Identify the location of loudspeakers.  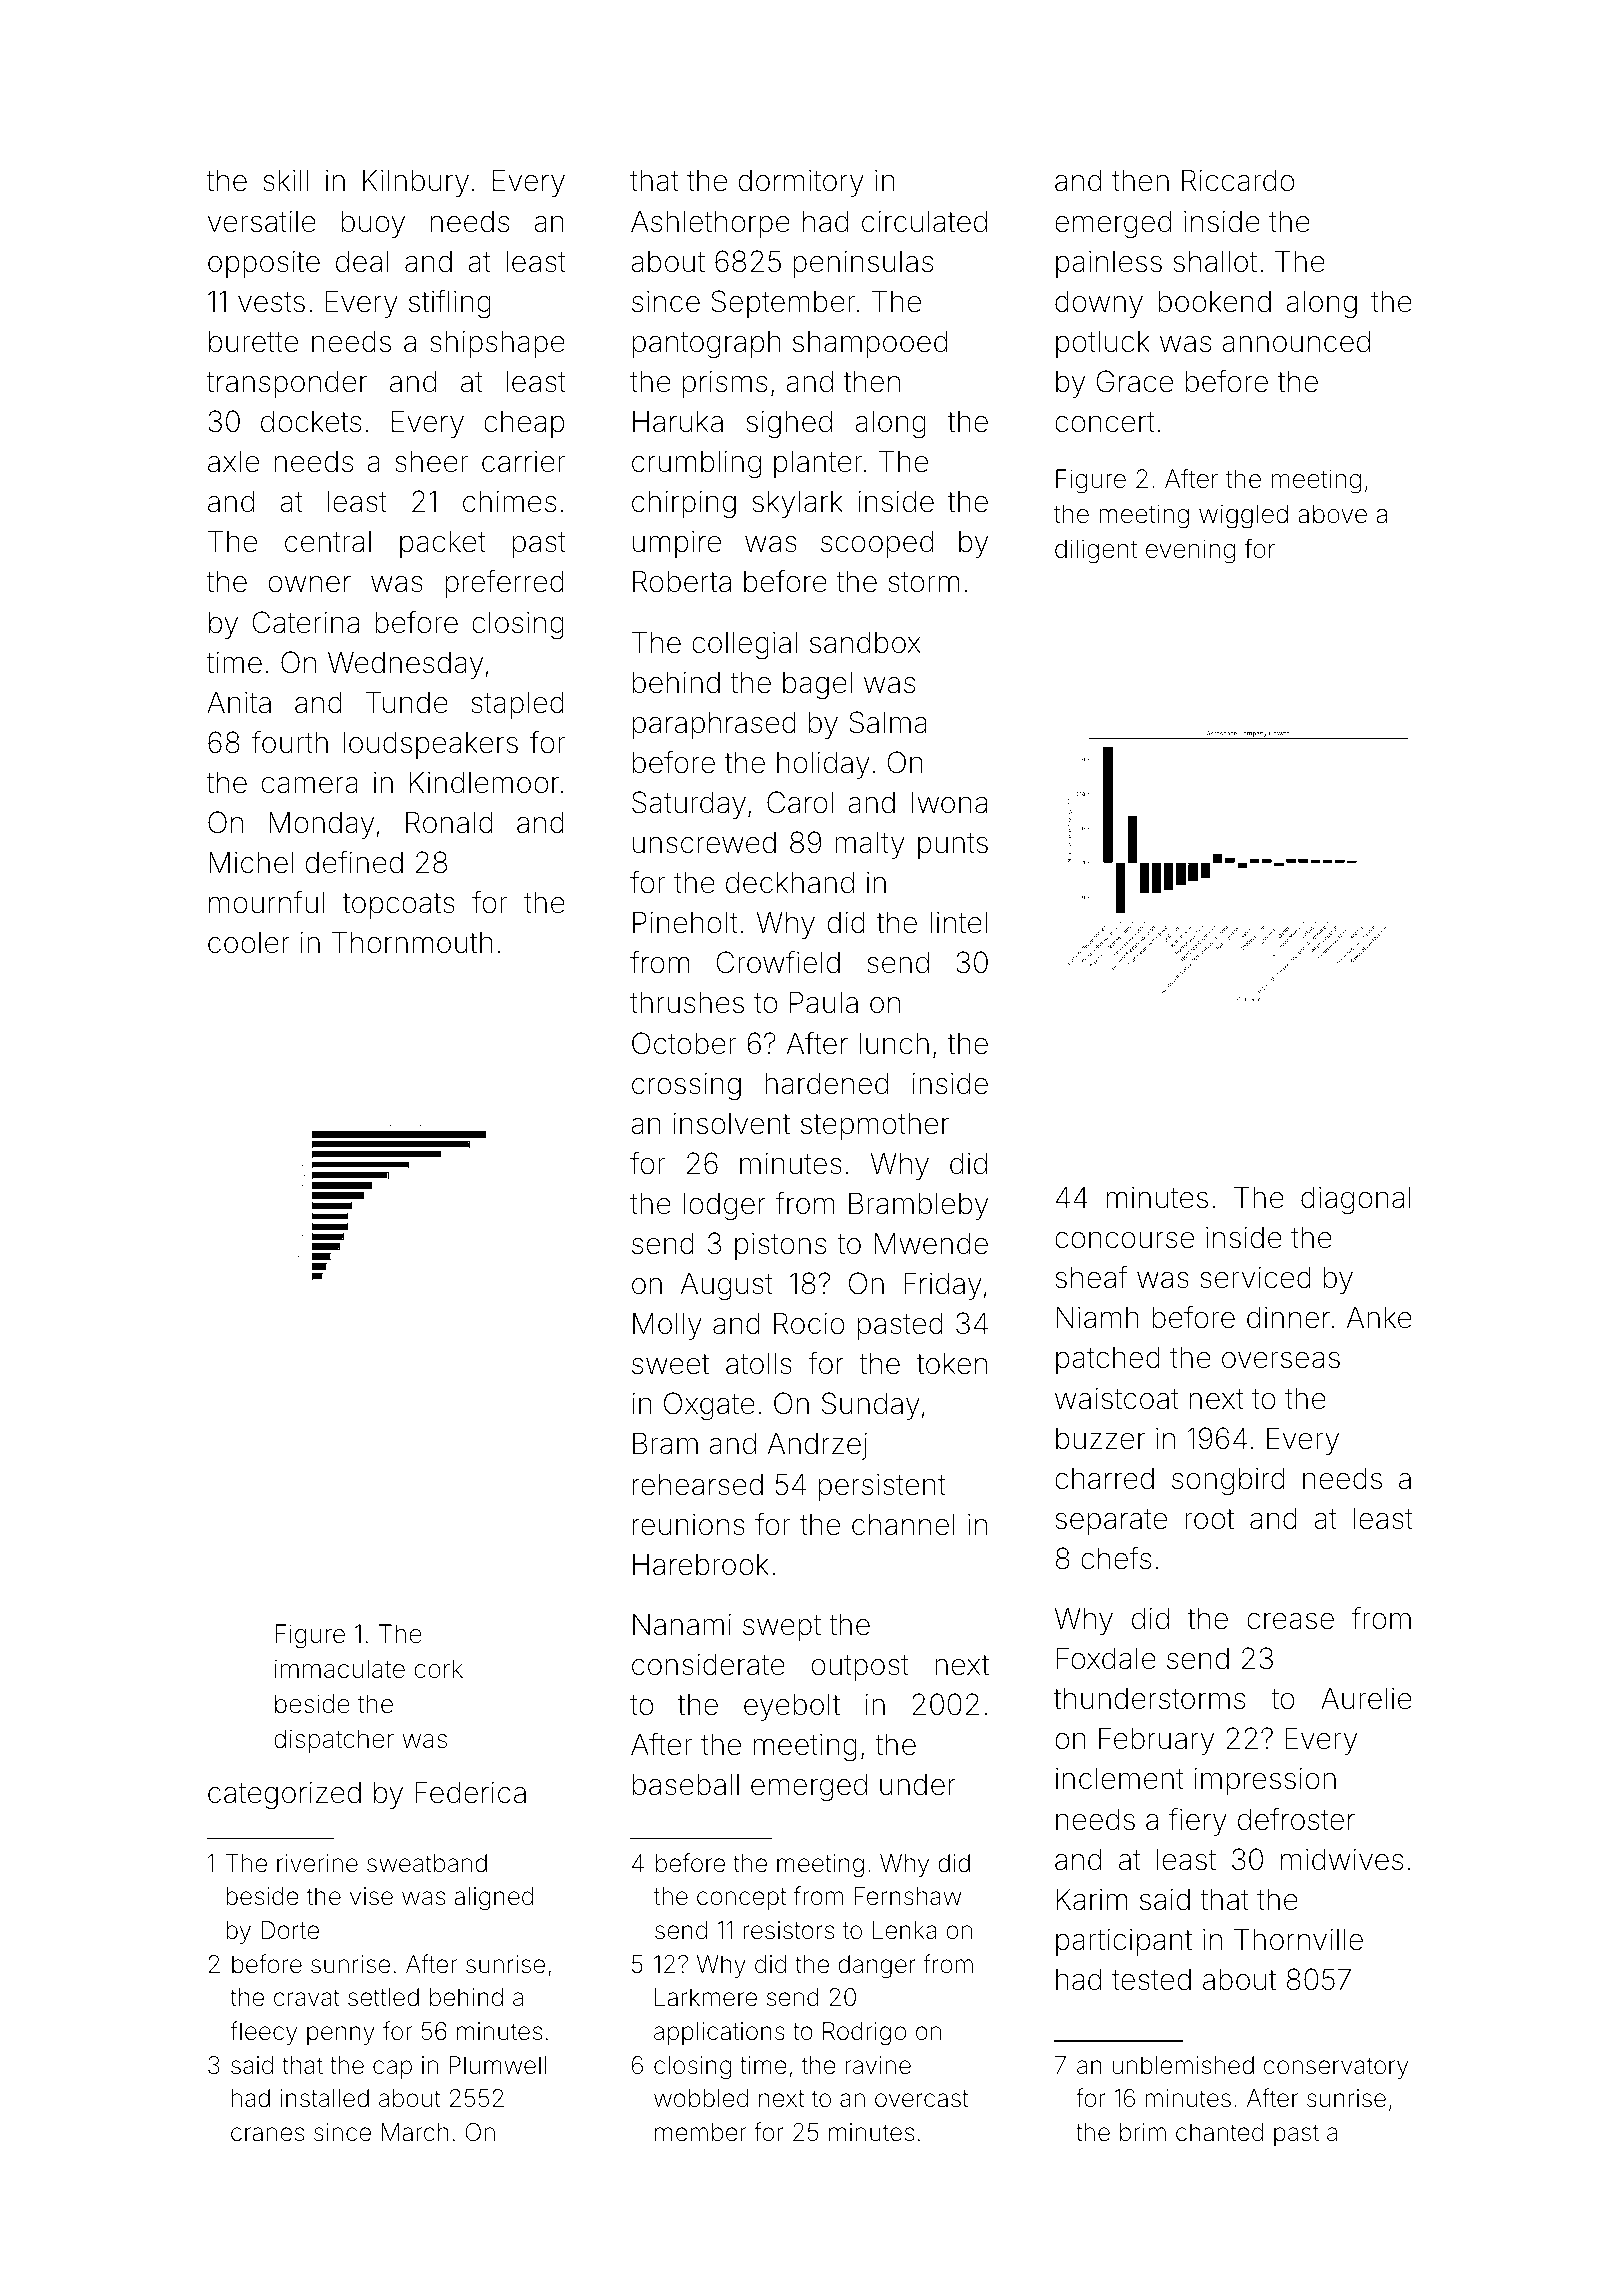
(430, 745).
